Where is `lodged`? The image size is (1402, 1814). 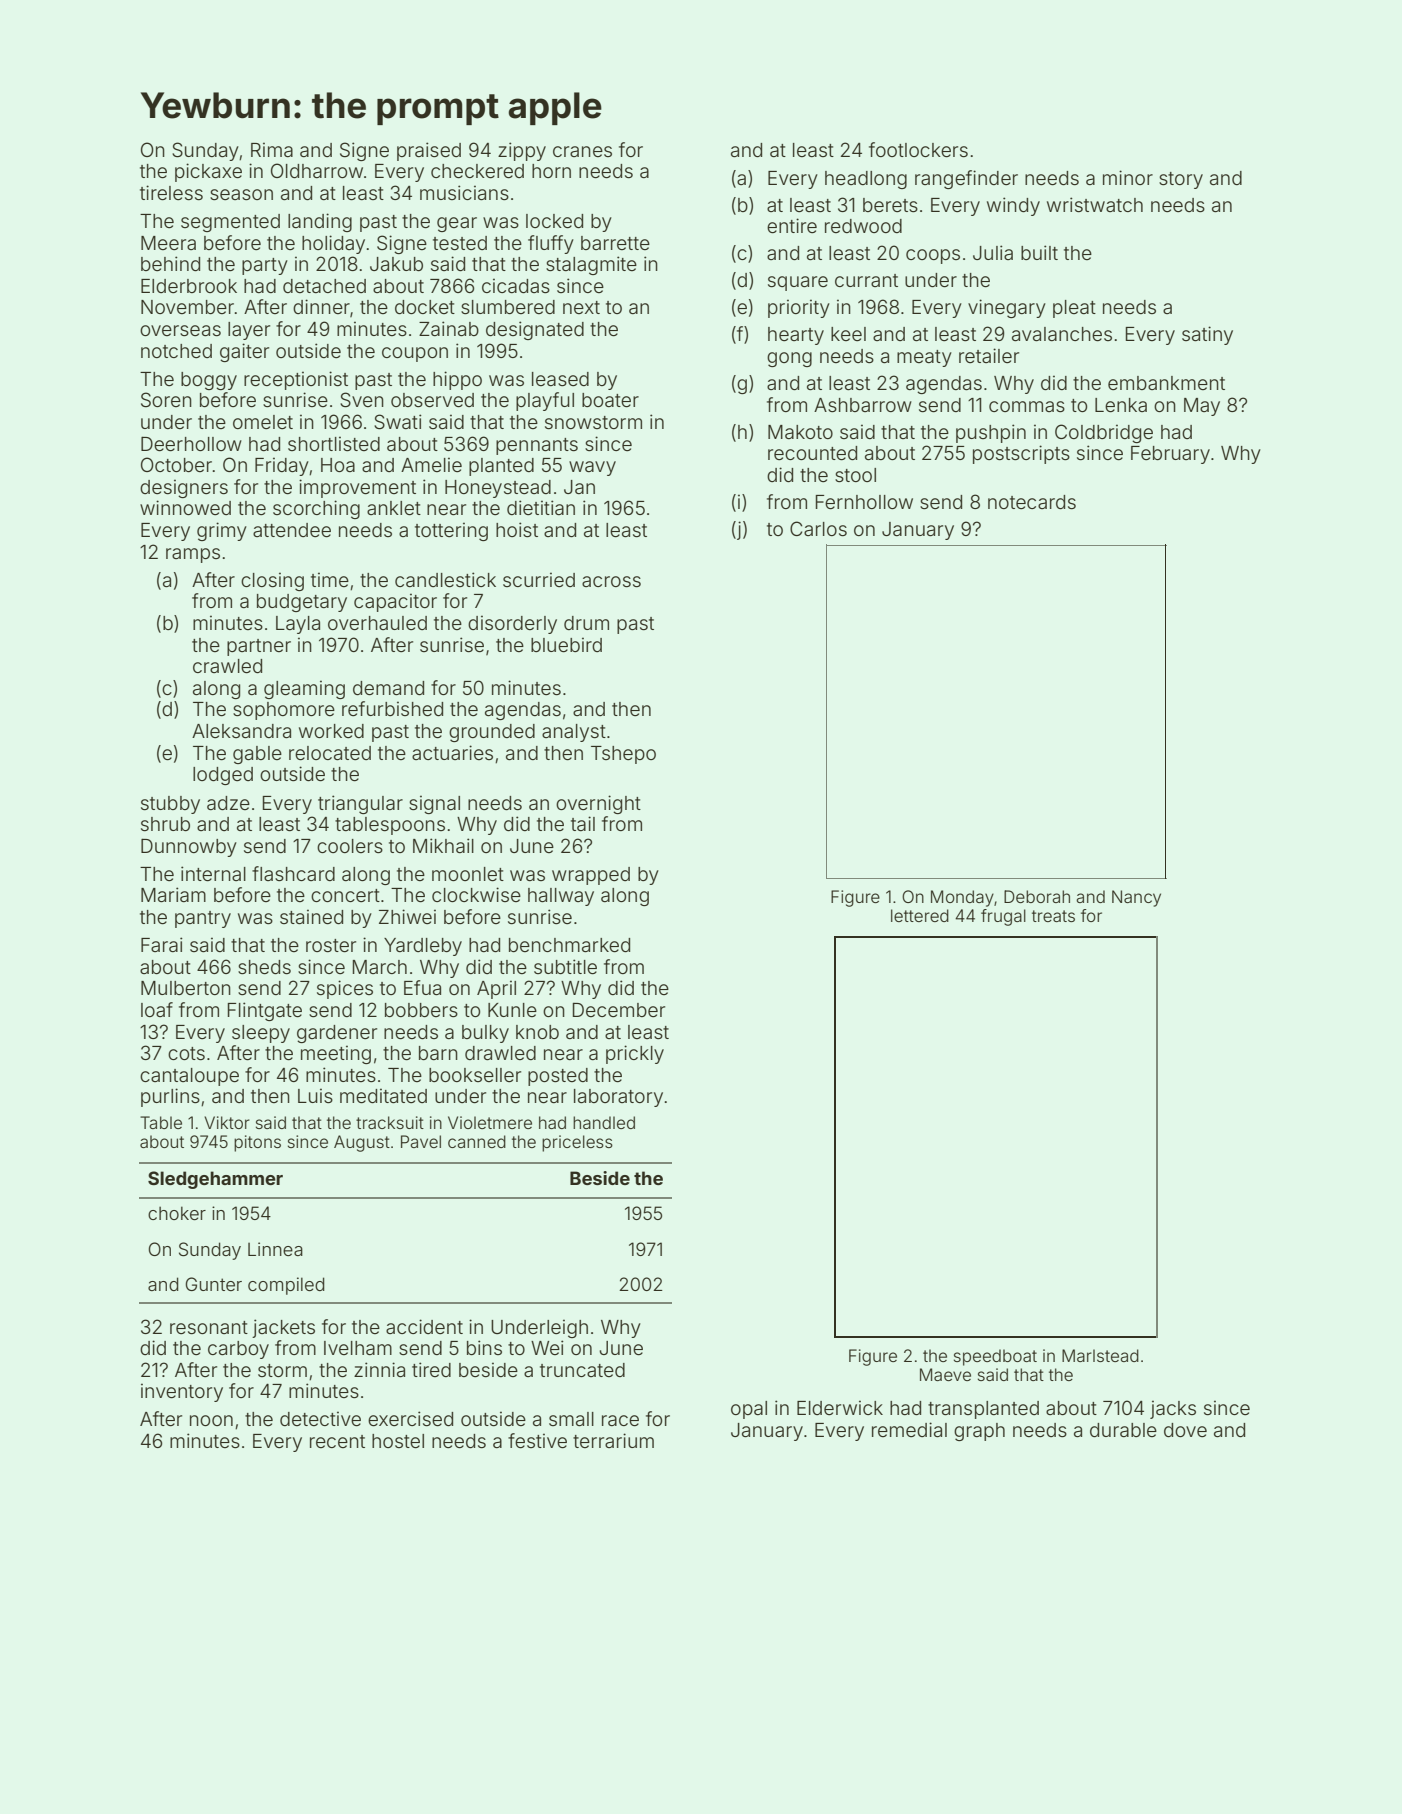 lodged is located at coordinates (223, 776).
